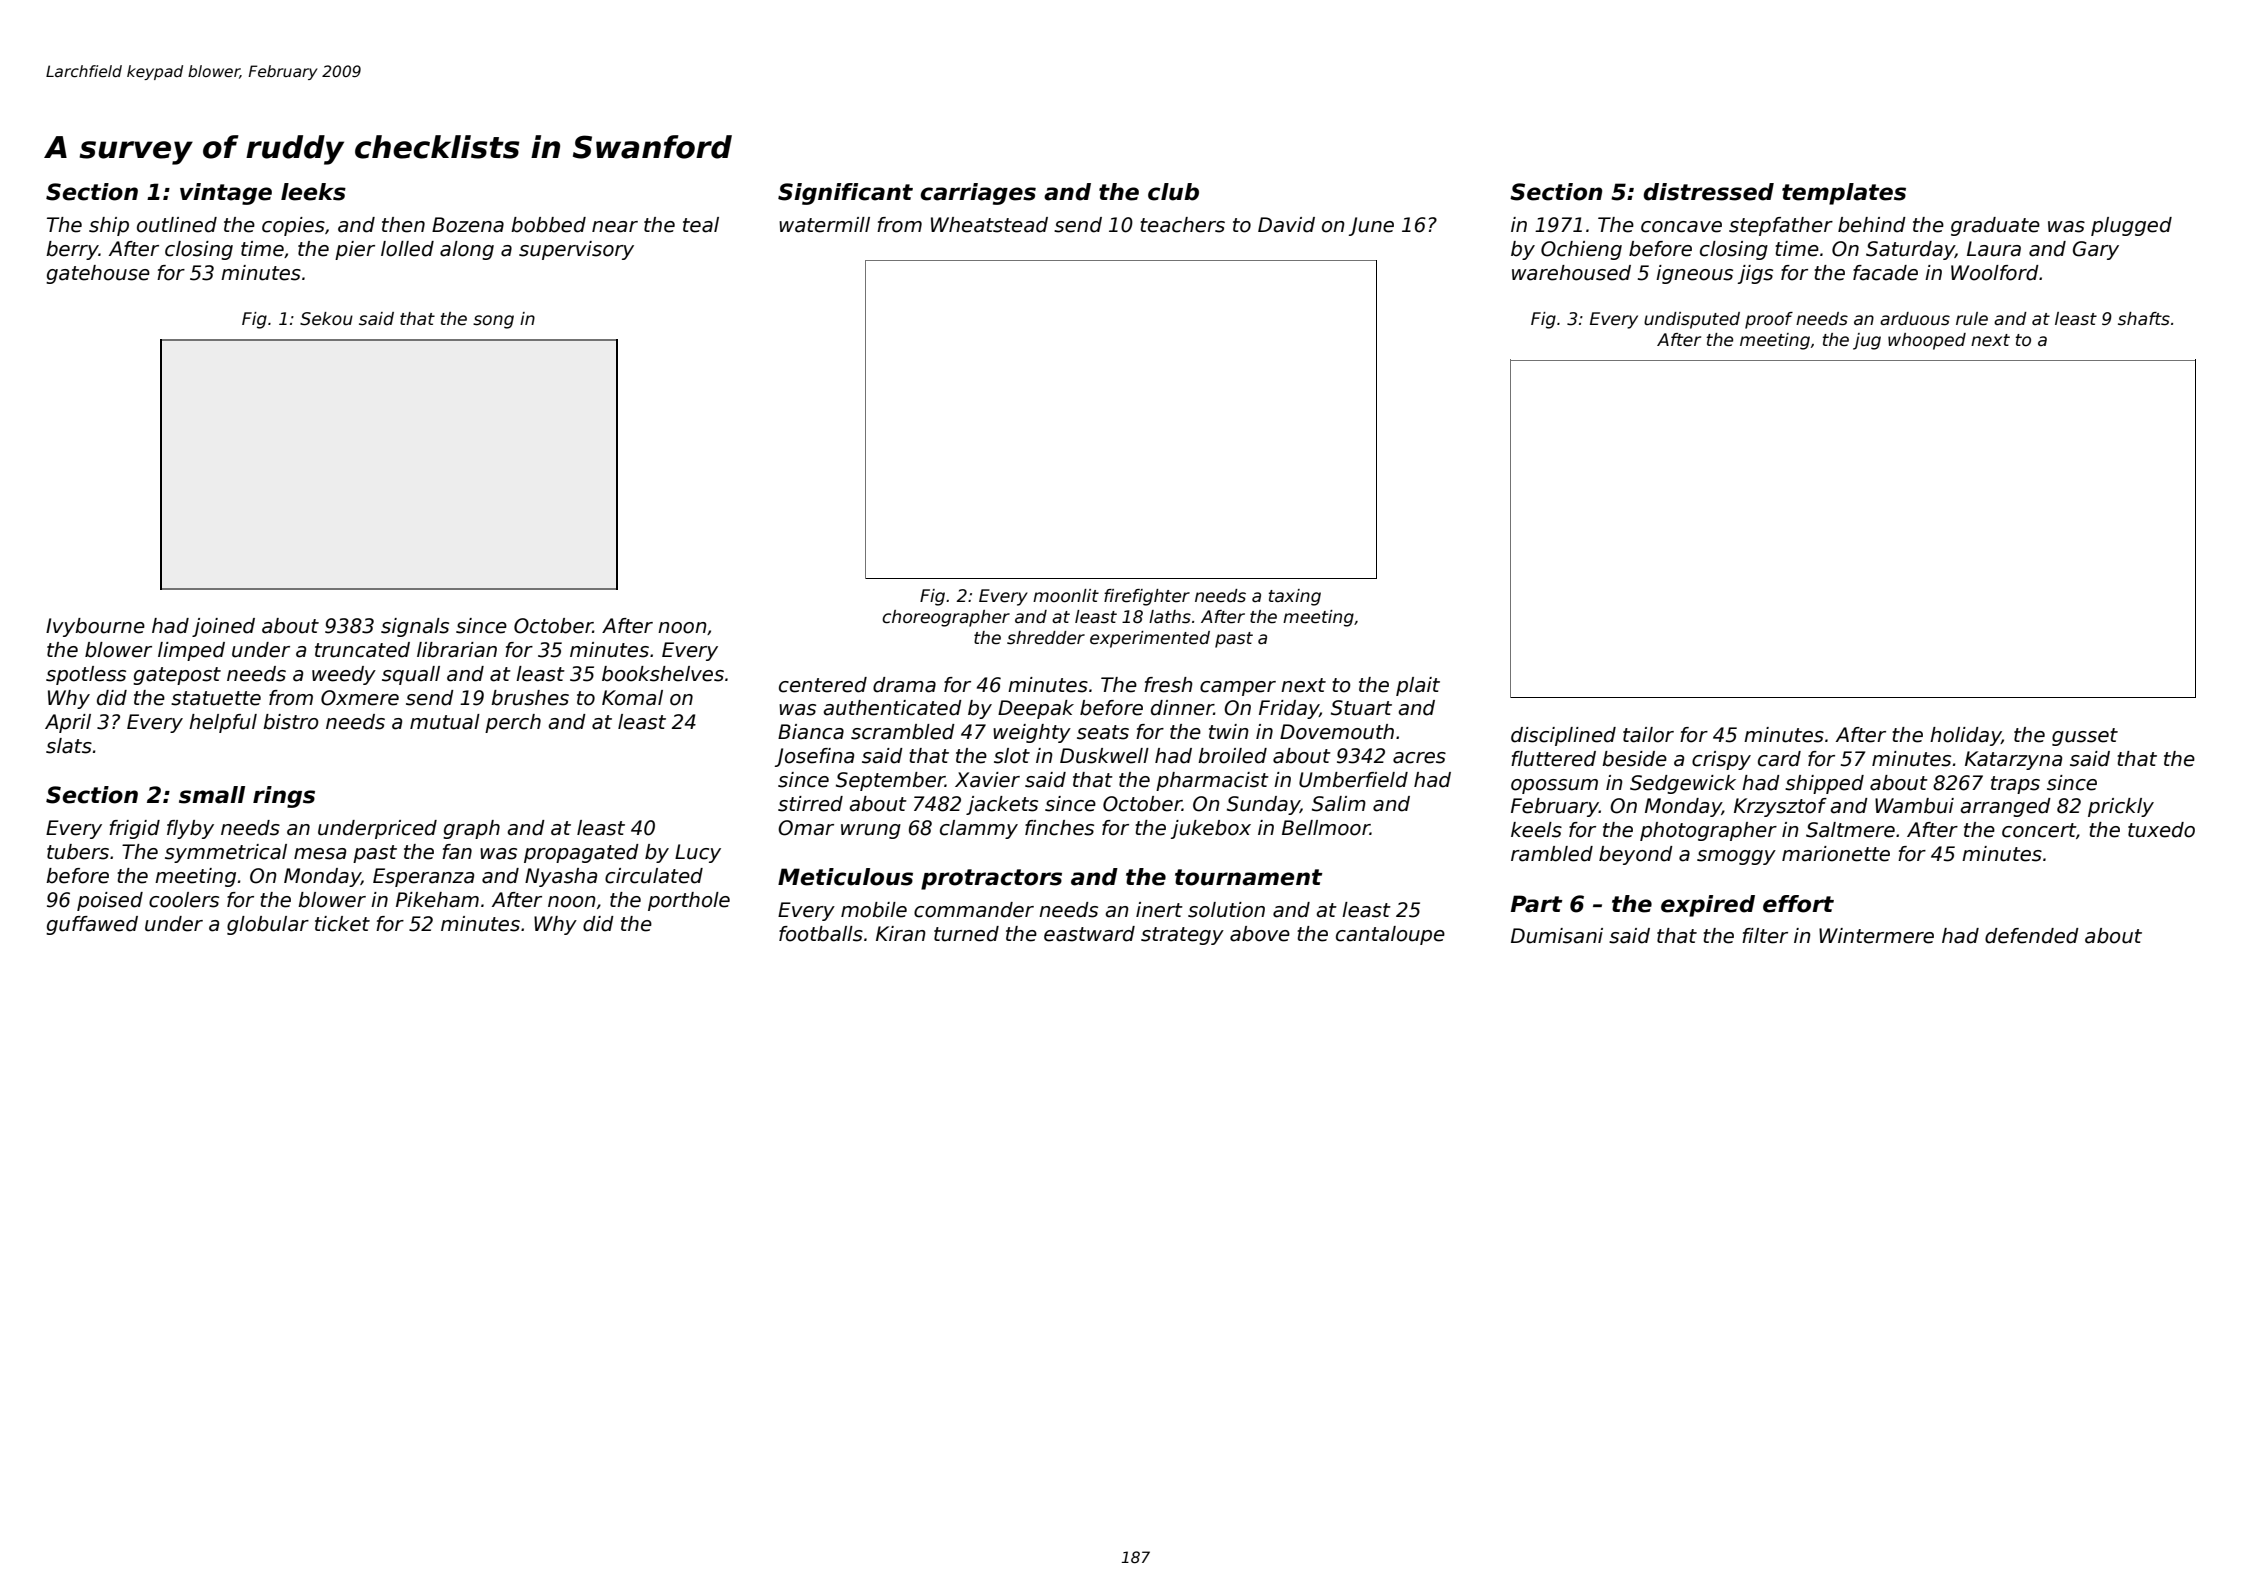  What do you see at coordinates (823, 685) in the document?
I see `centered` at bounding box center [823, 685].
